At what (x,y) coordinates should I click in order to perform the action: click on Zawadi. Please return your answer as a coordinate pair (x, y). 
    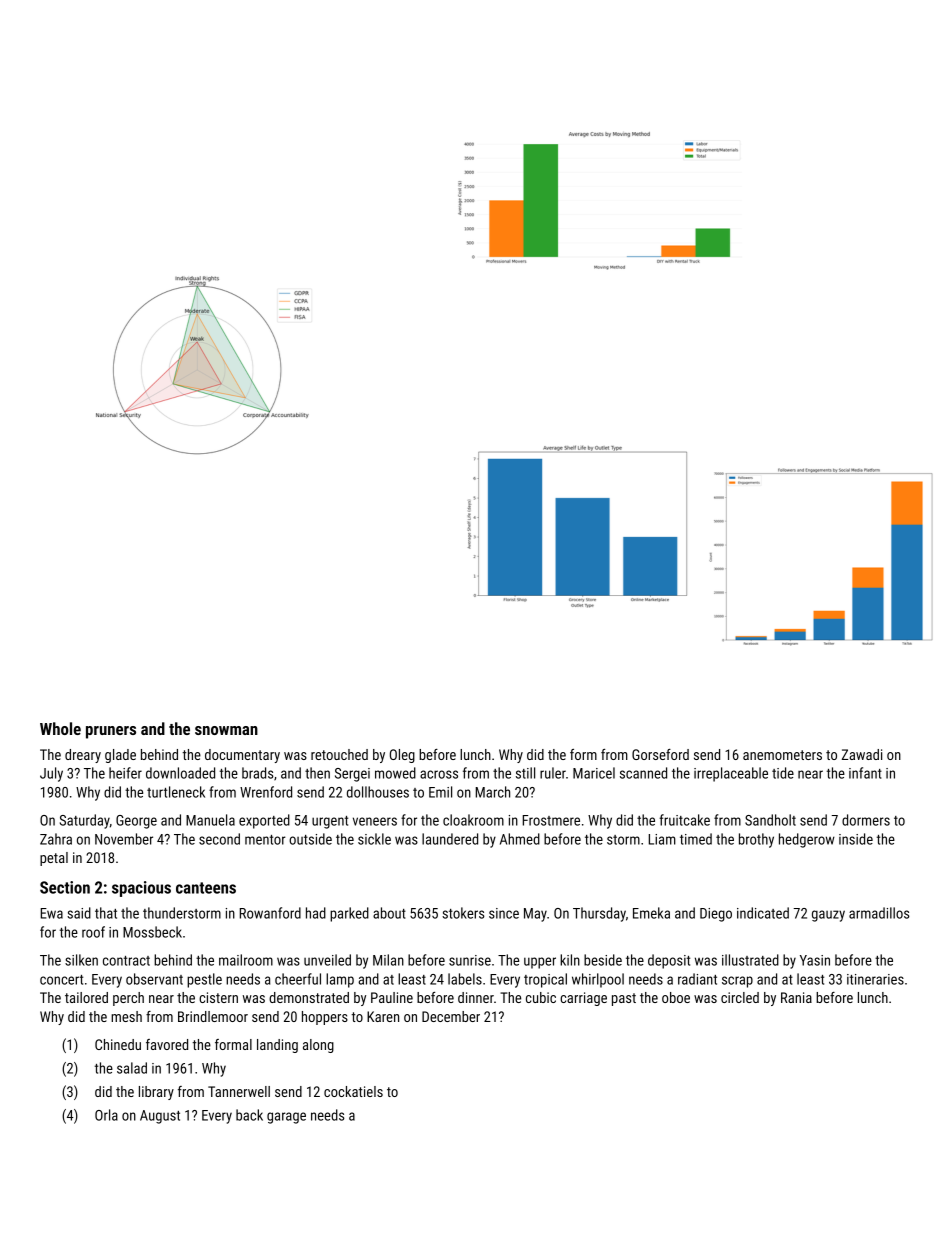
    Looking at the image, I should click on (862, 754).
